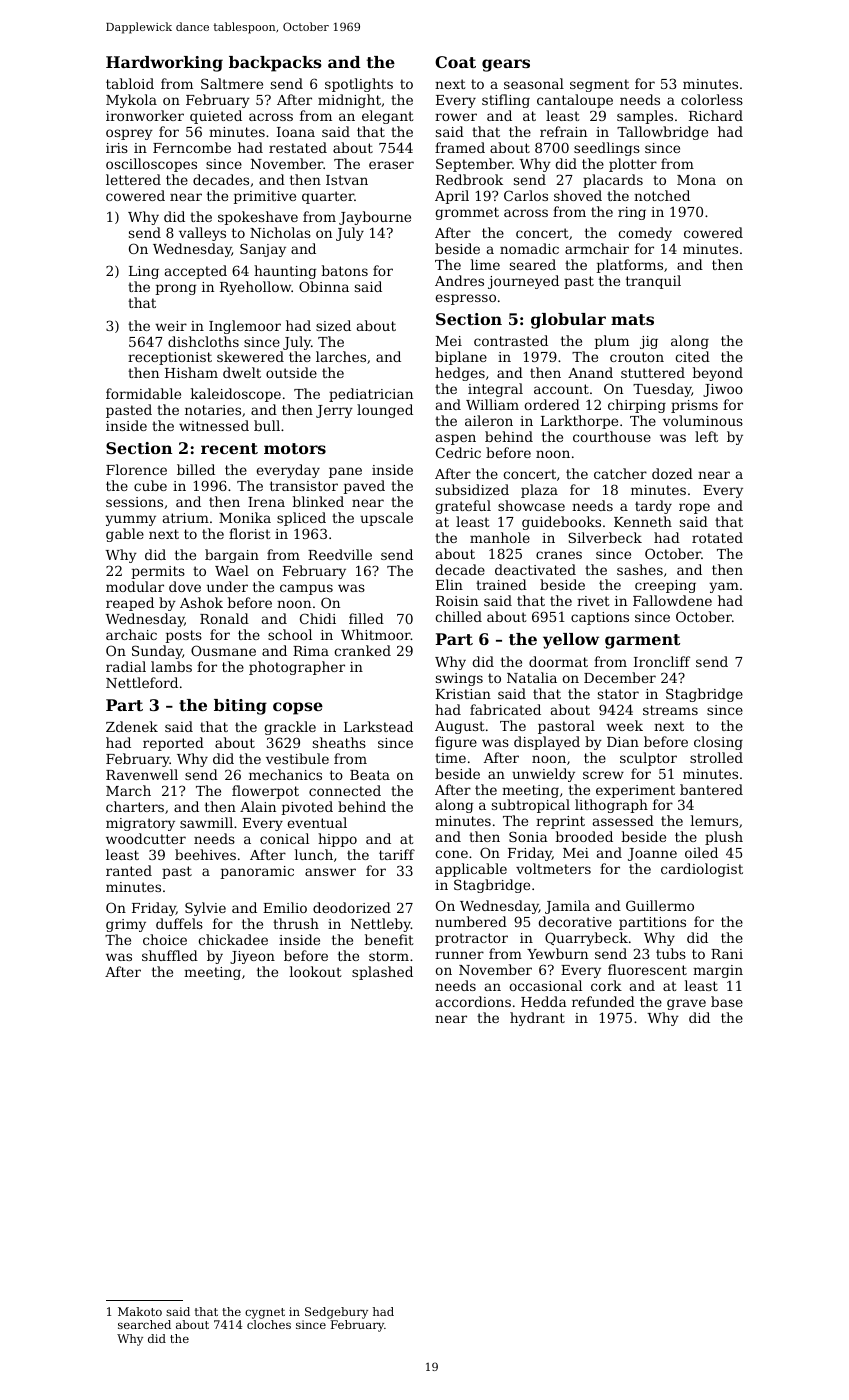 The image size is (849, 1400). Describe the element at coordinates (706, 436) in the screenshot. I see `left` at that location.
